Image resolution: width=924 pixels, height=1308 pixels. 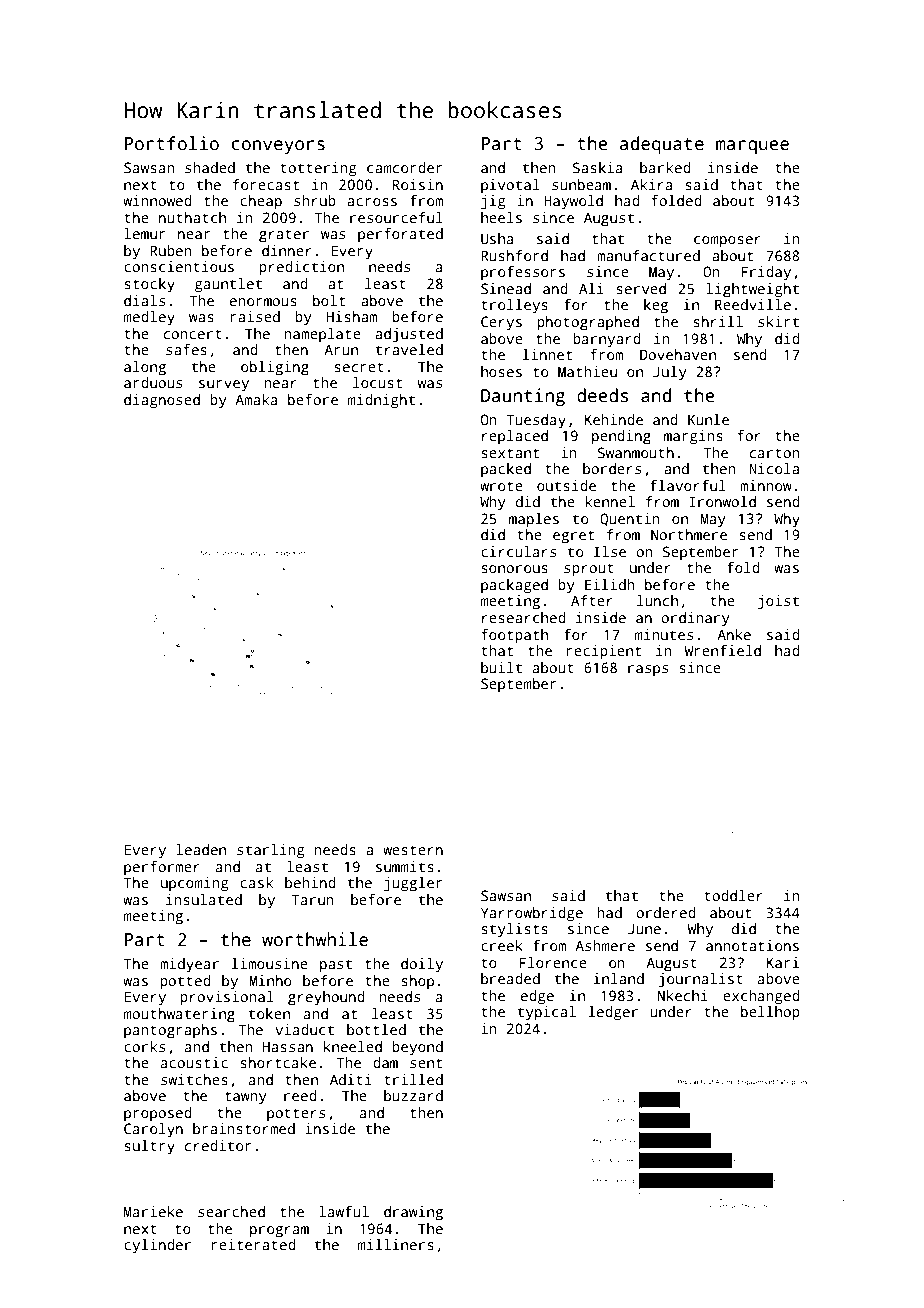 I want to click on Sinead, so click(x=506, y=288).
